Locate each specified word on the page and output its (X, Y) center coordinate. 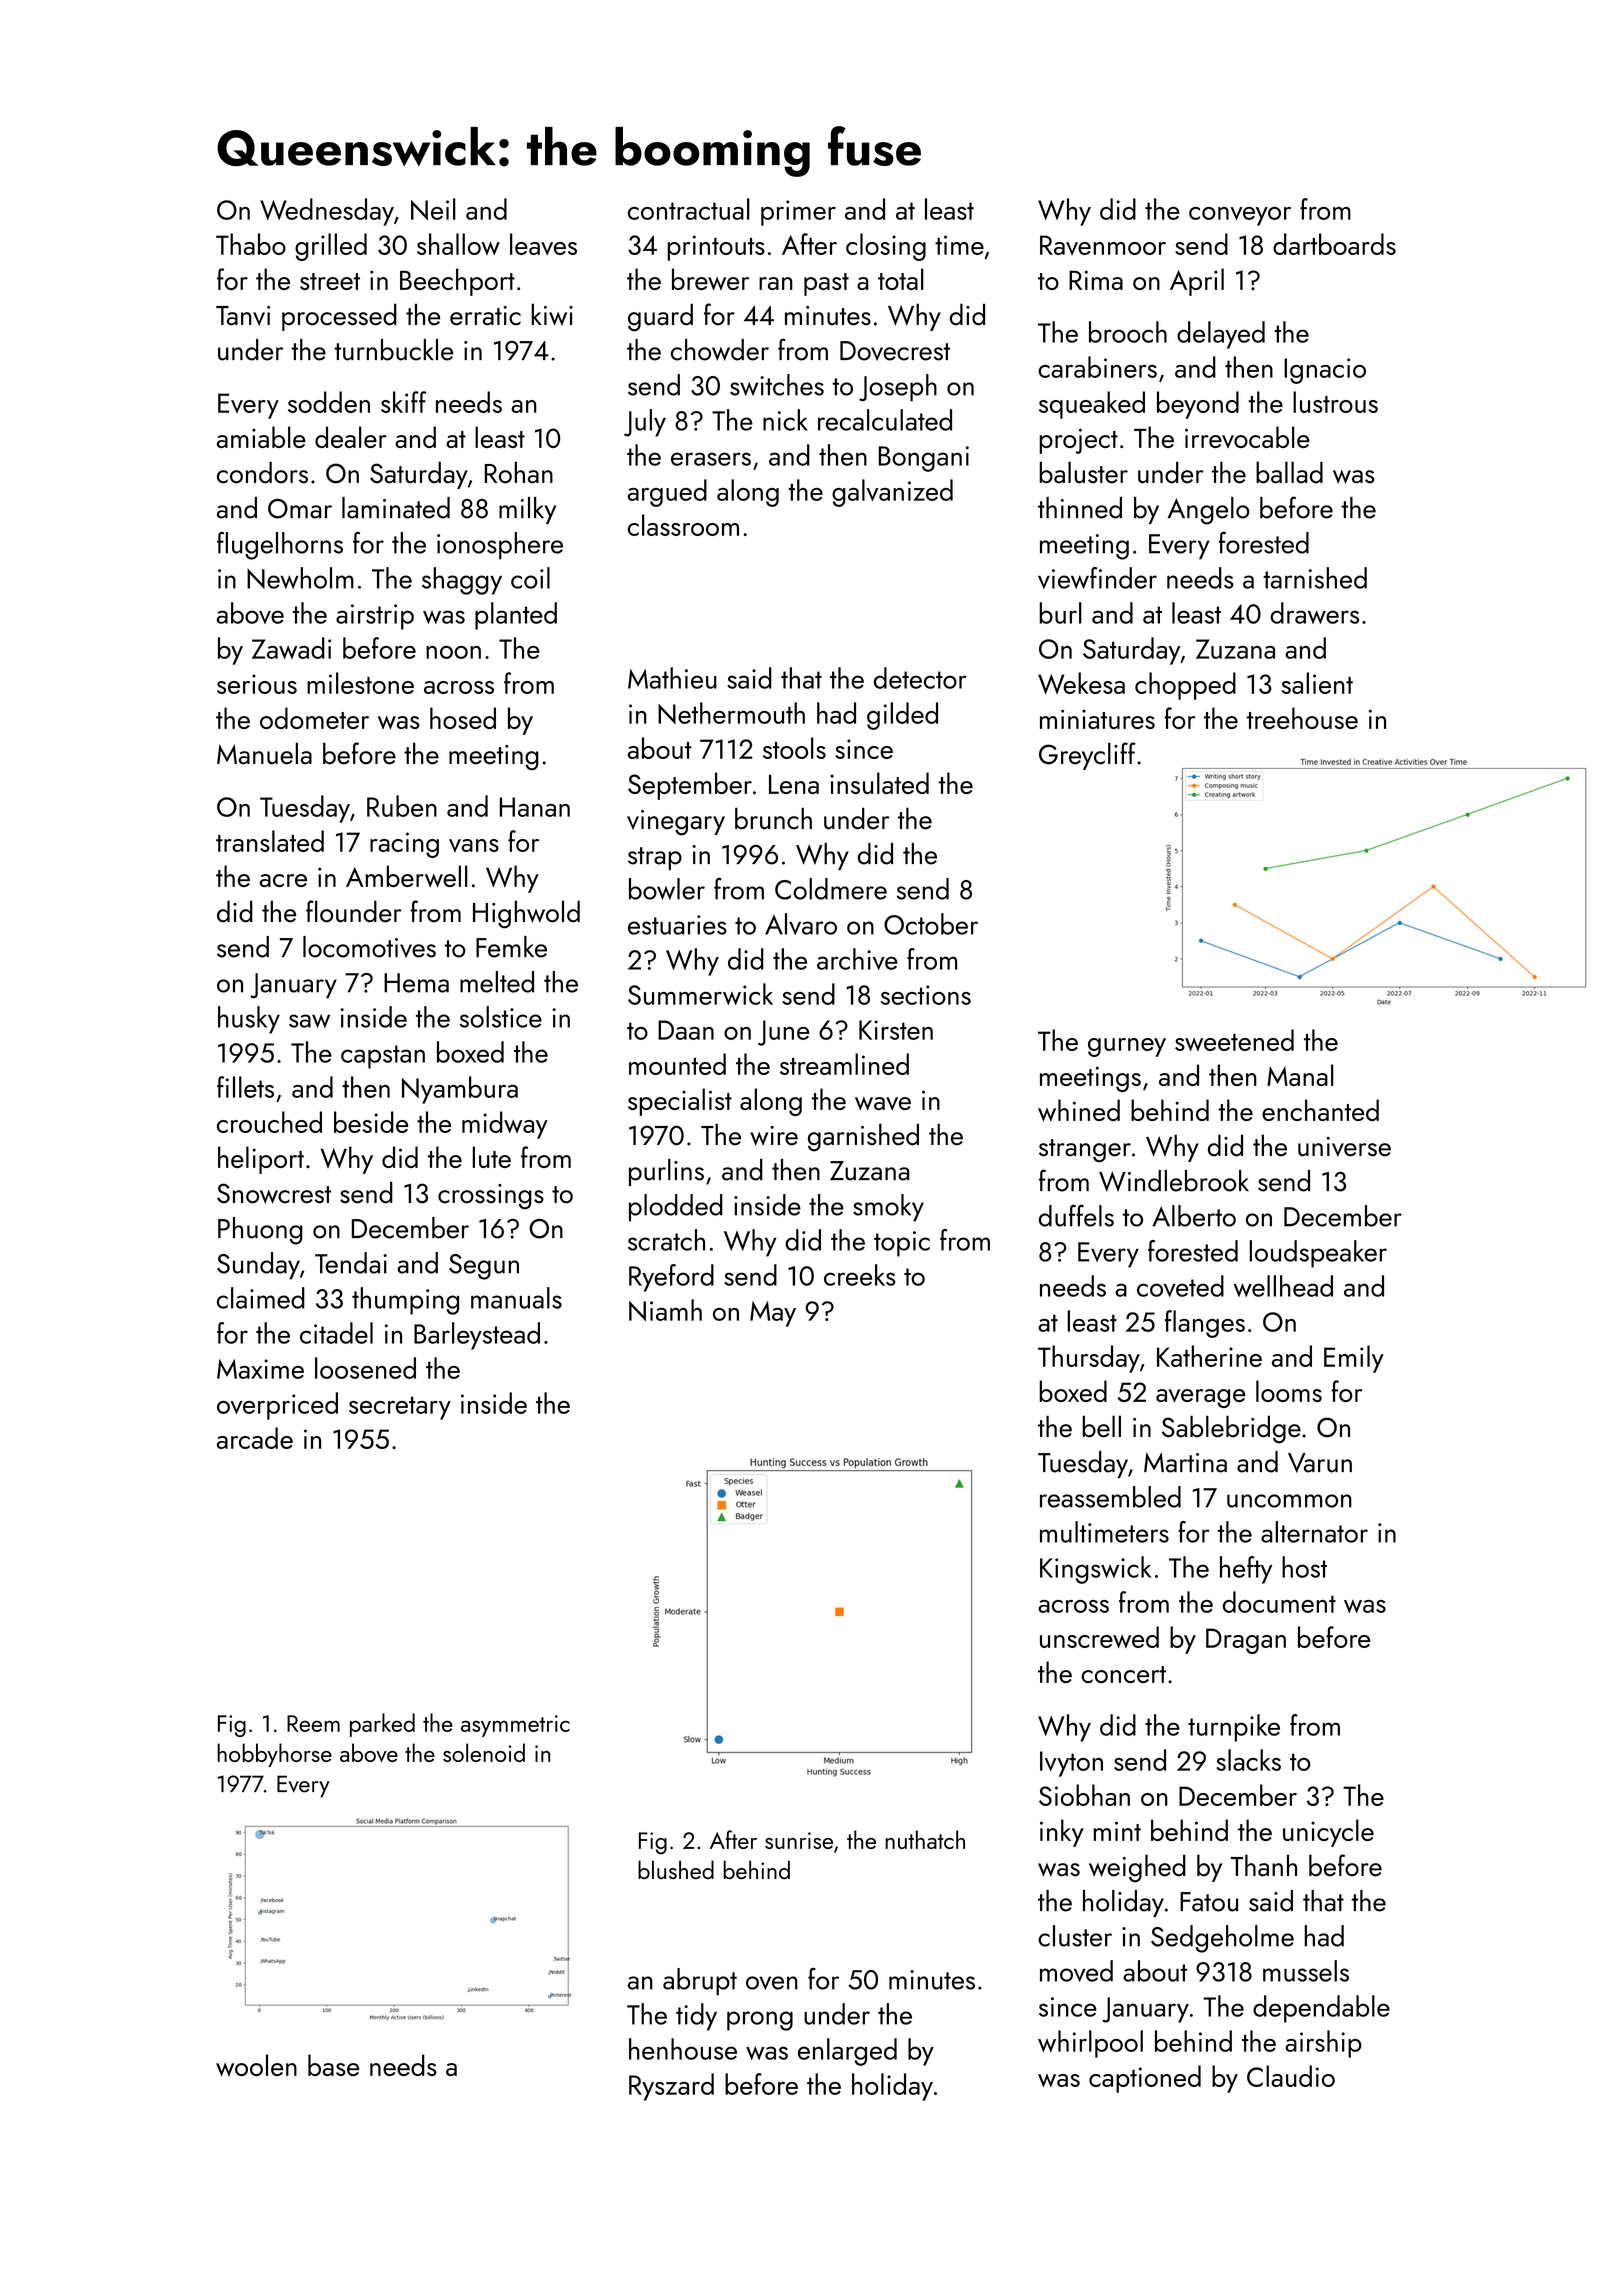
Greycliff (1087, 756)
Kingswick (1095, 1570)
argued (667, 493)
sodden (329, 402)
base (333, 2065)
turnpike (1234, 1728)
